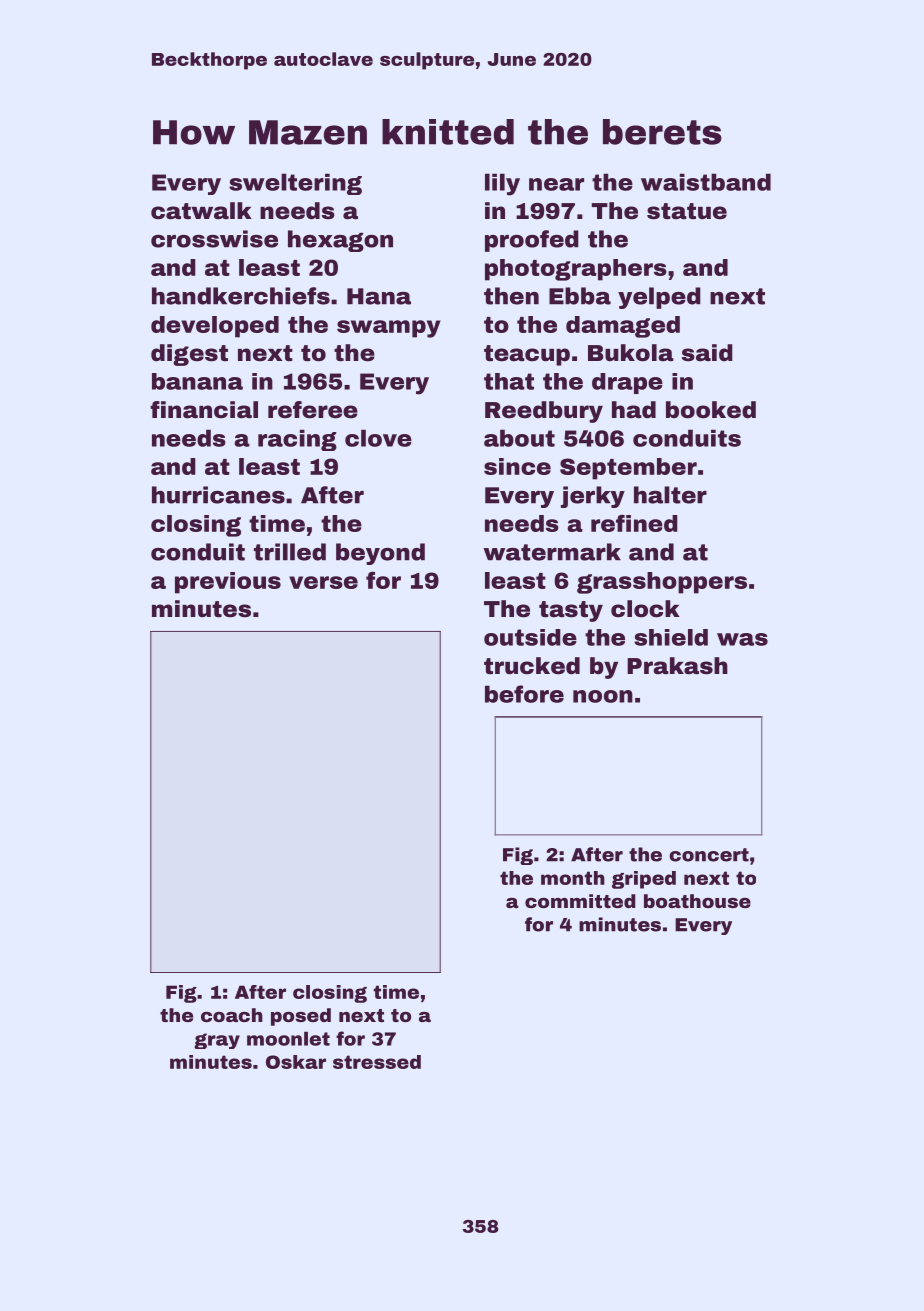  What do you see at coordinates (379, 296) in the screenshot?
I see `Hana` at bounding box center [379, 296].
